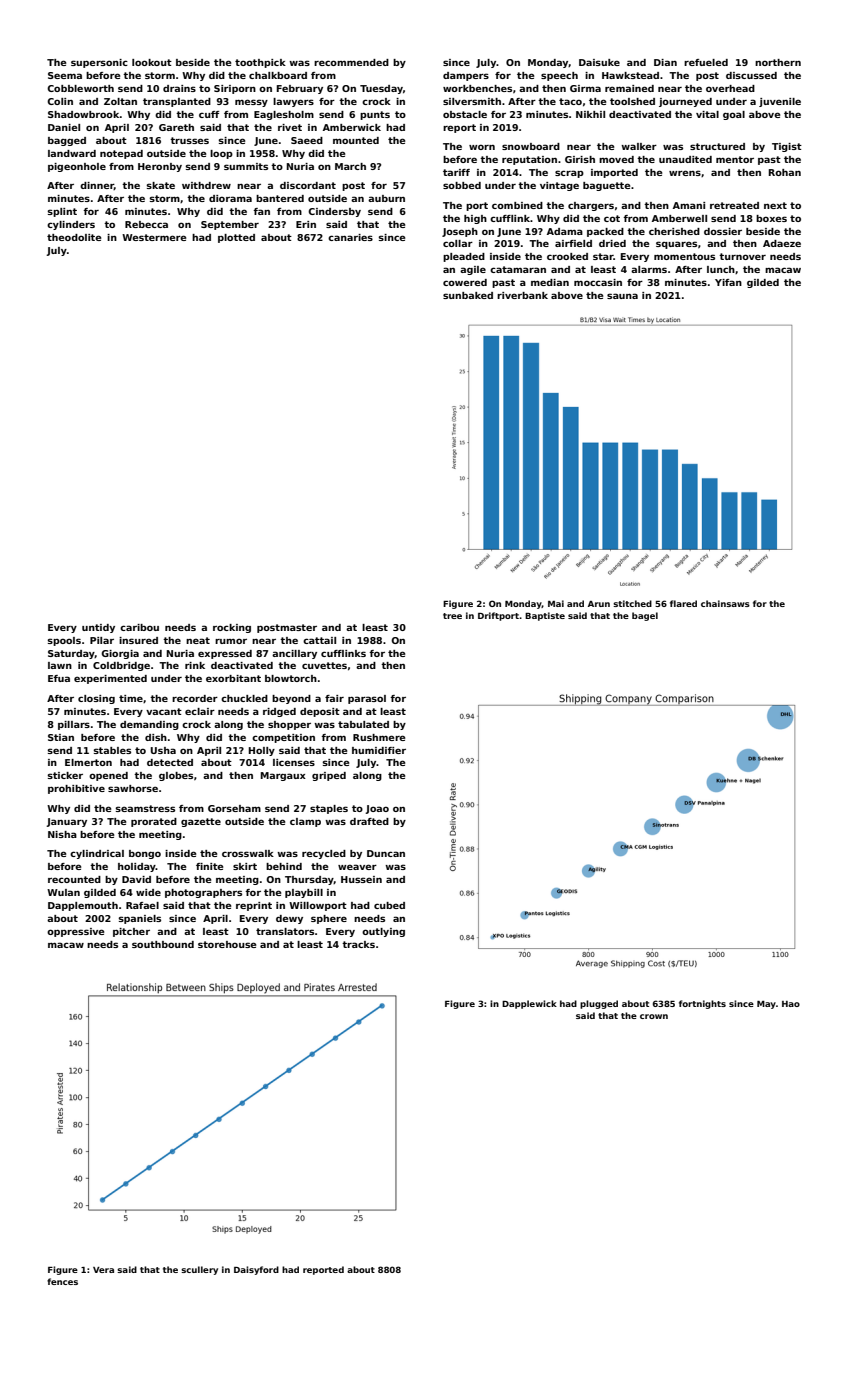  I want to click on tree, so click(452, 616).
